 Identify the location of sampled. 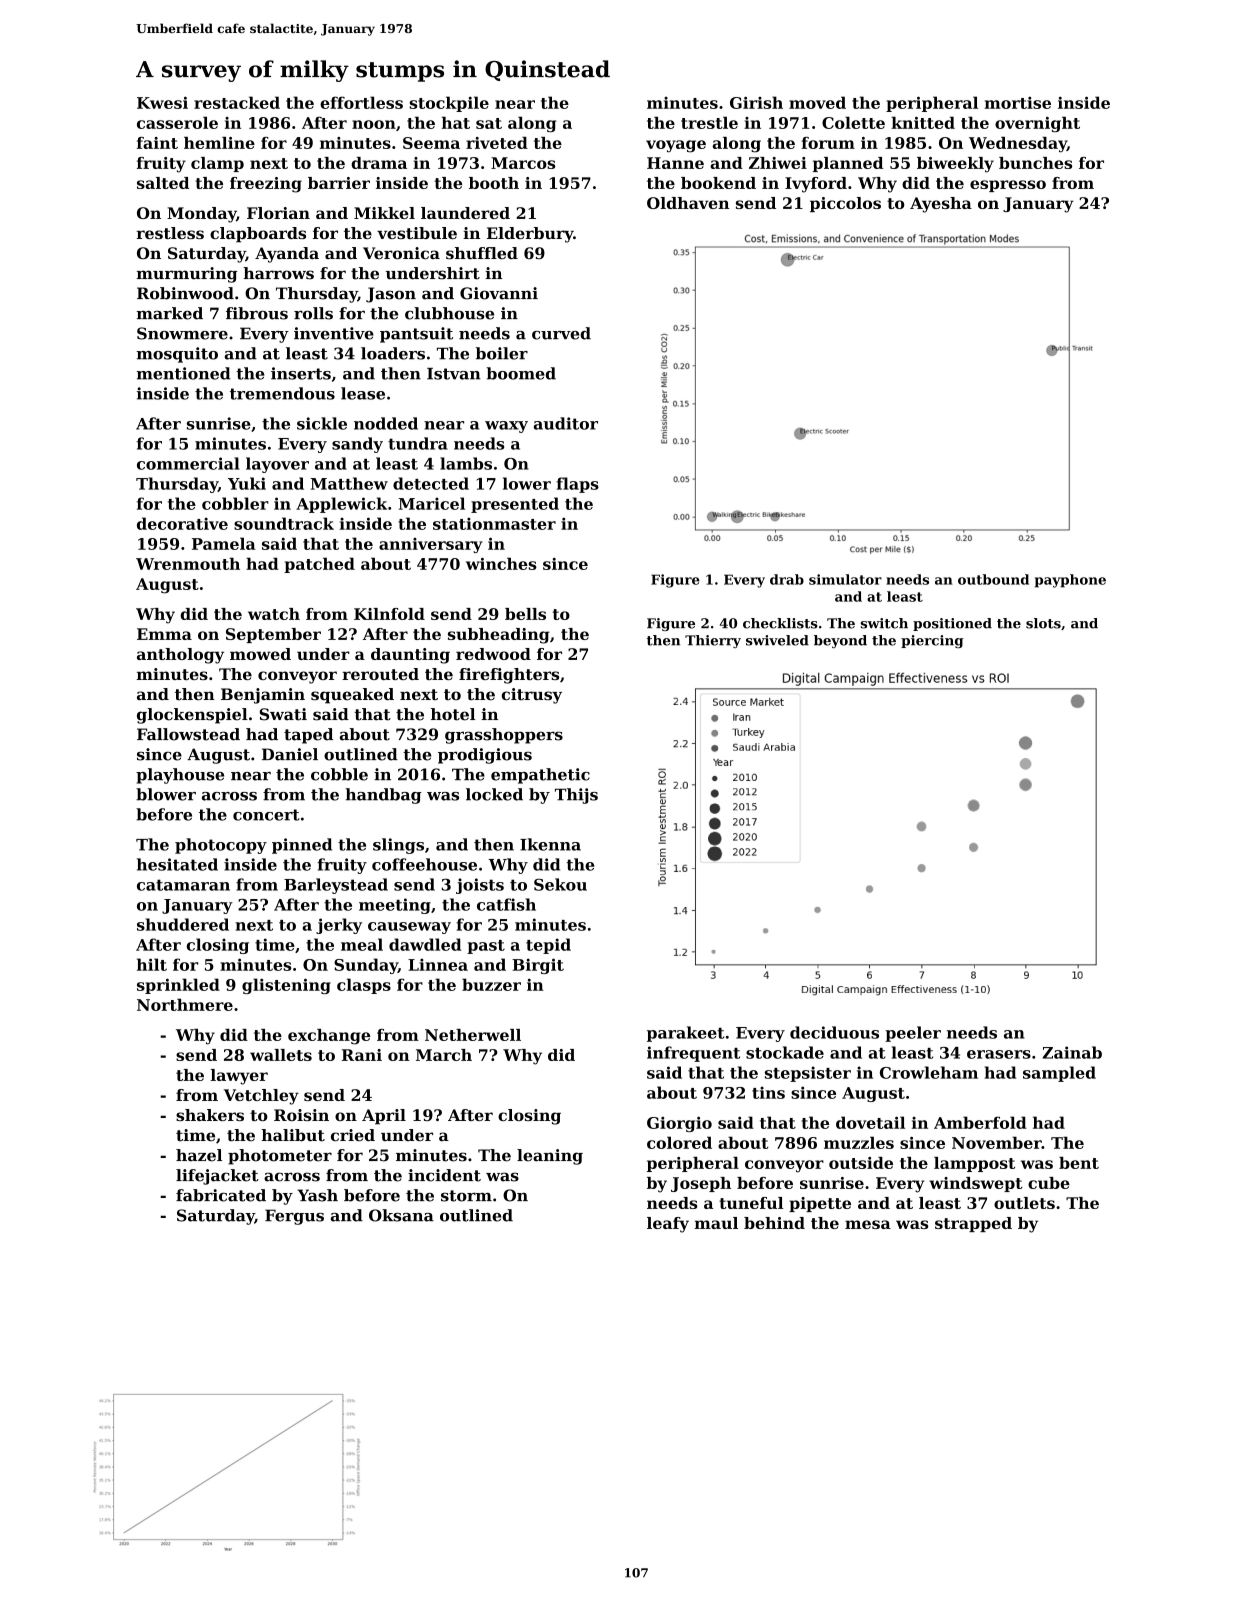
(1059, 1074).
